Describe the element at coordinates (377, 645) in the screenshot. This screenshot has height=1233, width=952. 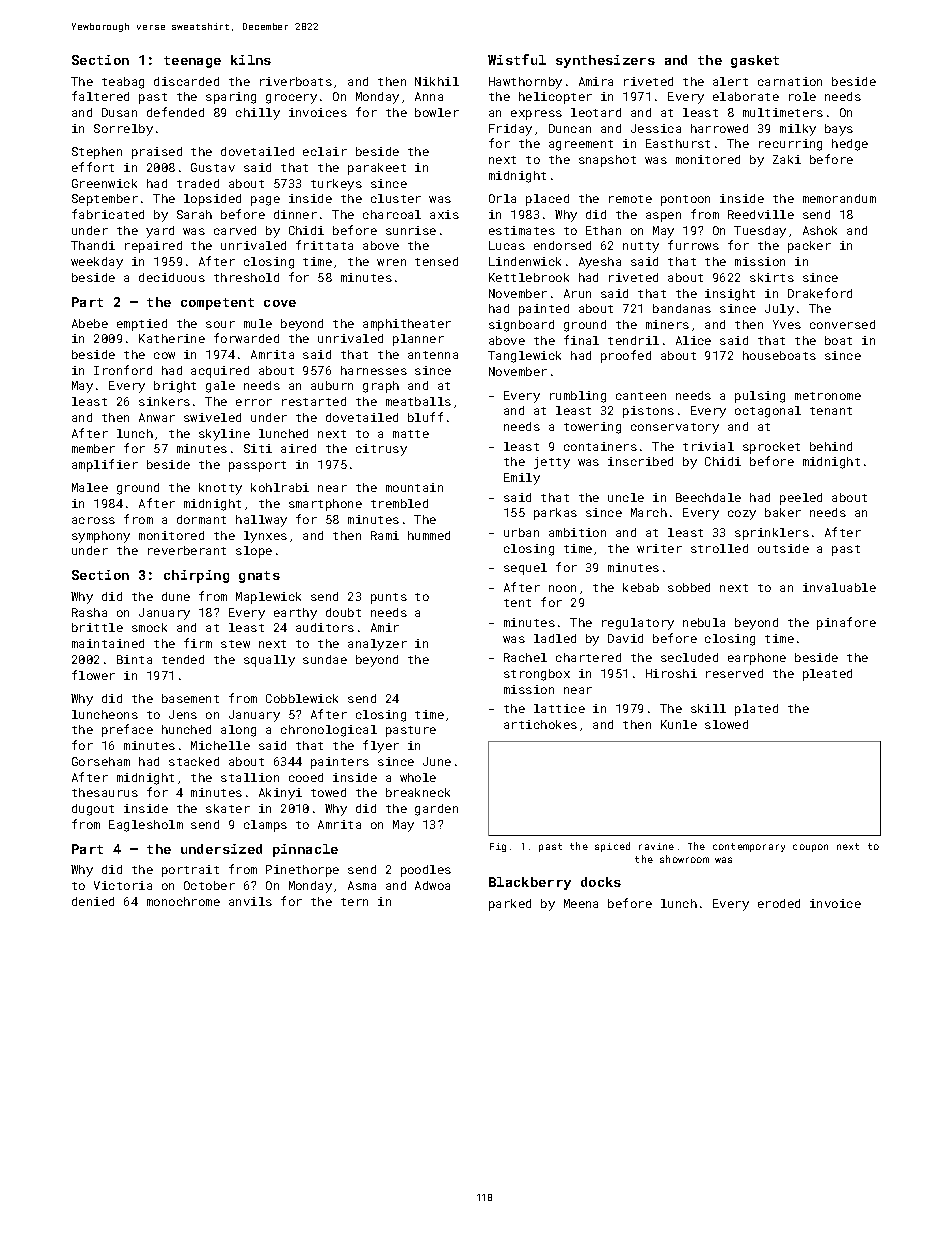
I see `analyzer` at that location.
